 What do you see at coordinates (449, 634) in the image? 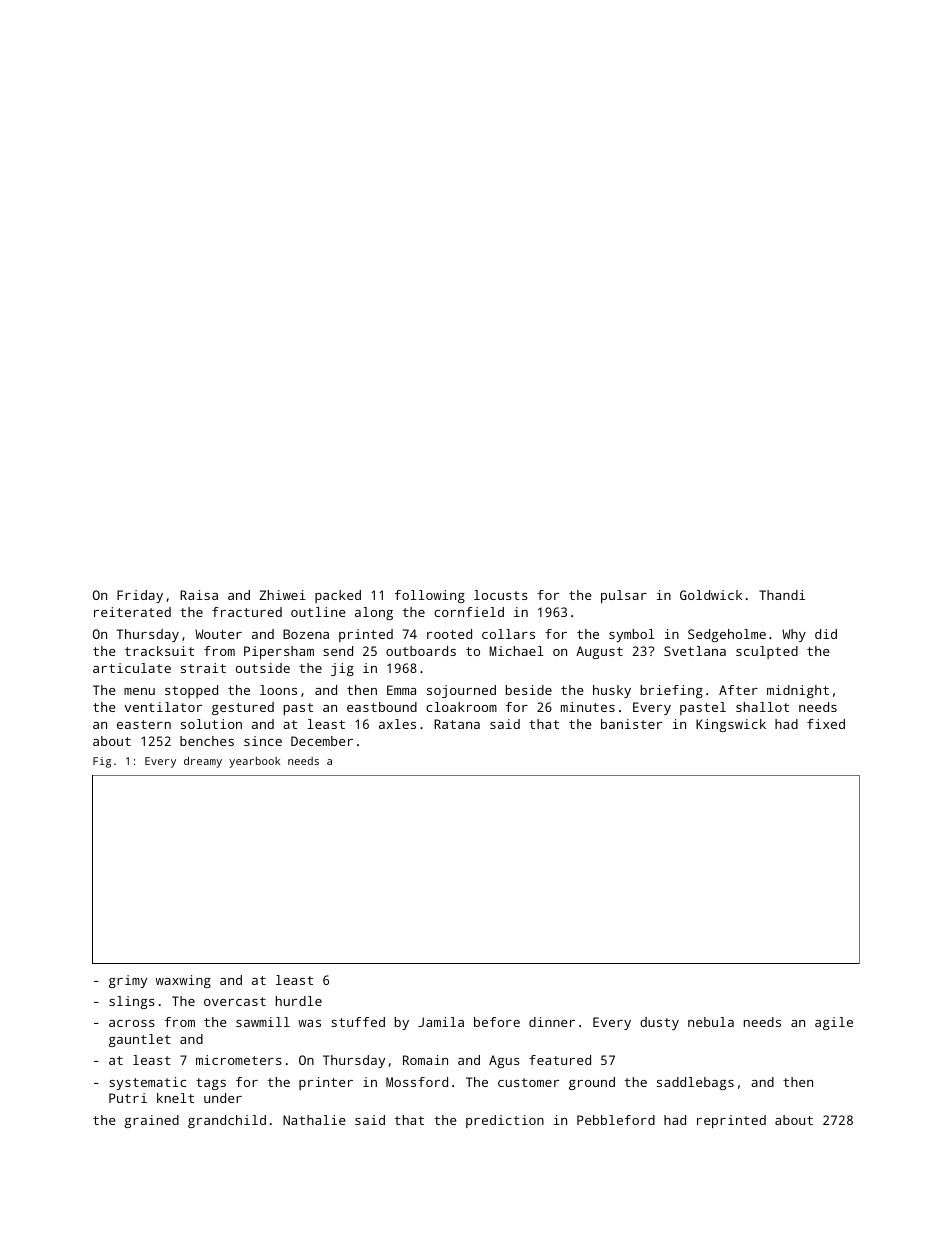
I see `rooted` at bounding box center [449, 634].
